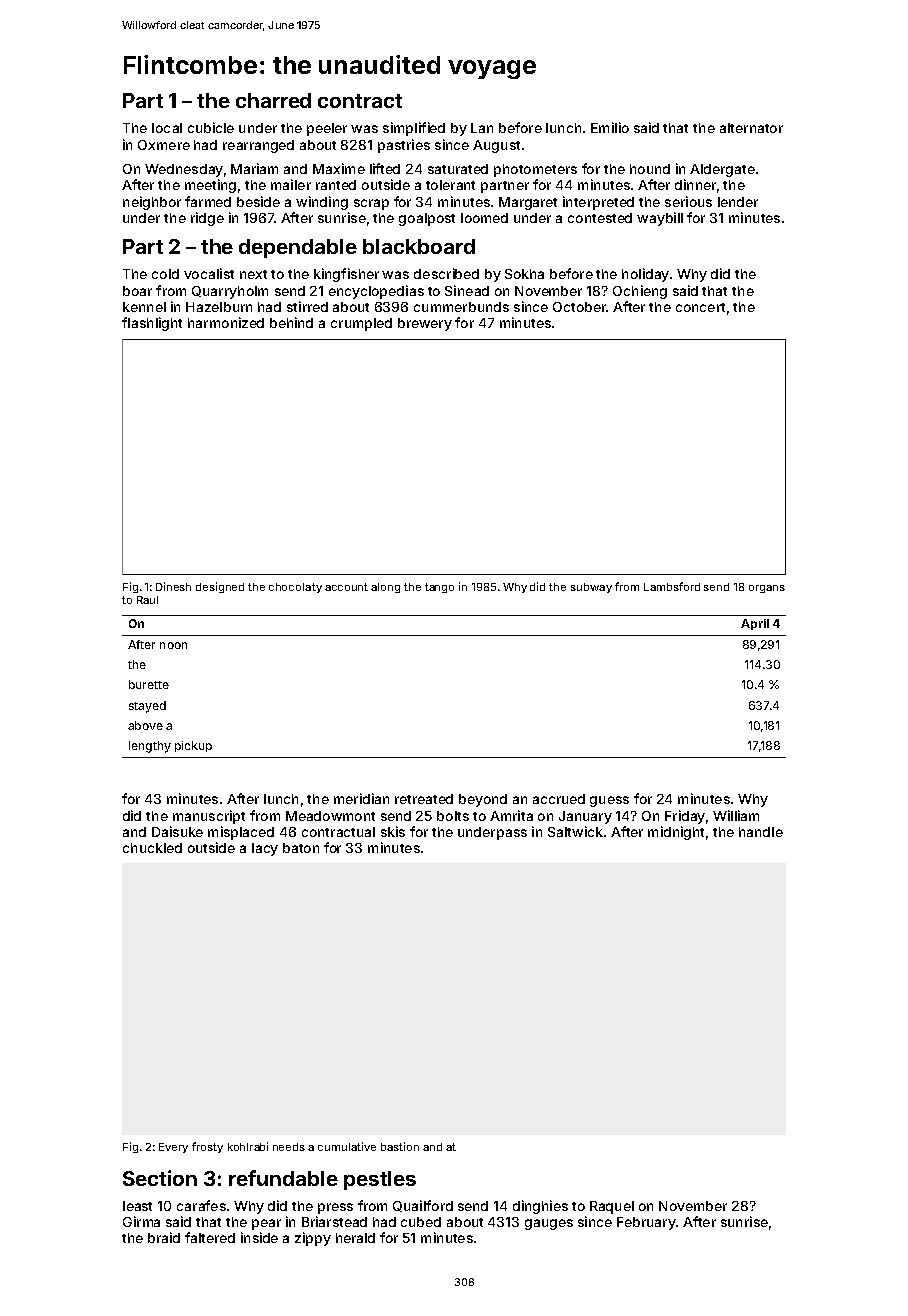  Describe the element at coordinates (193, 746) in the image. I see `pickup` at that location.
